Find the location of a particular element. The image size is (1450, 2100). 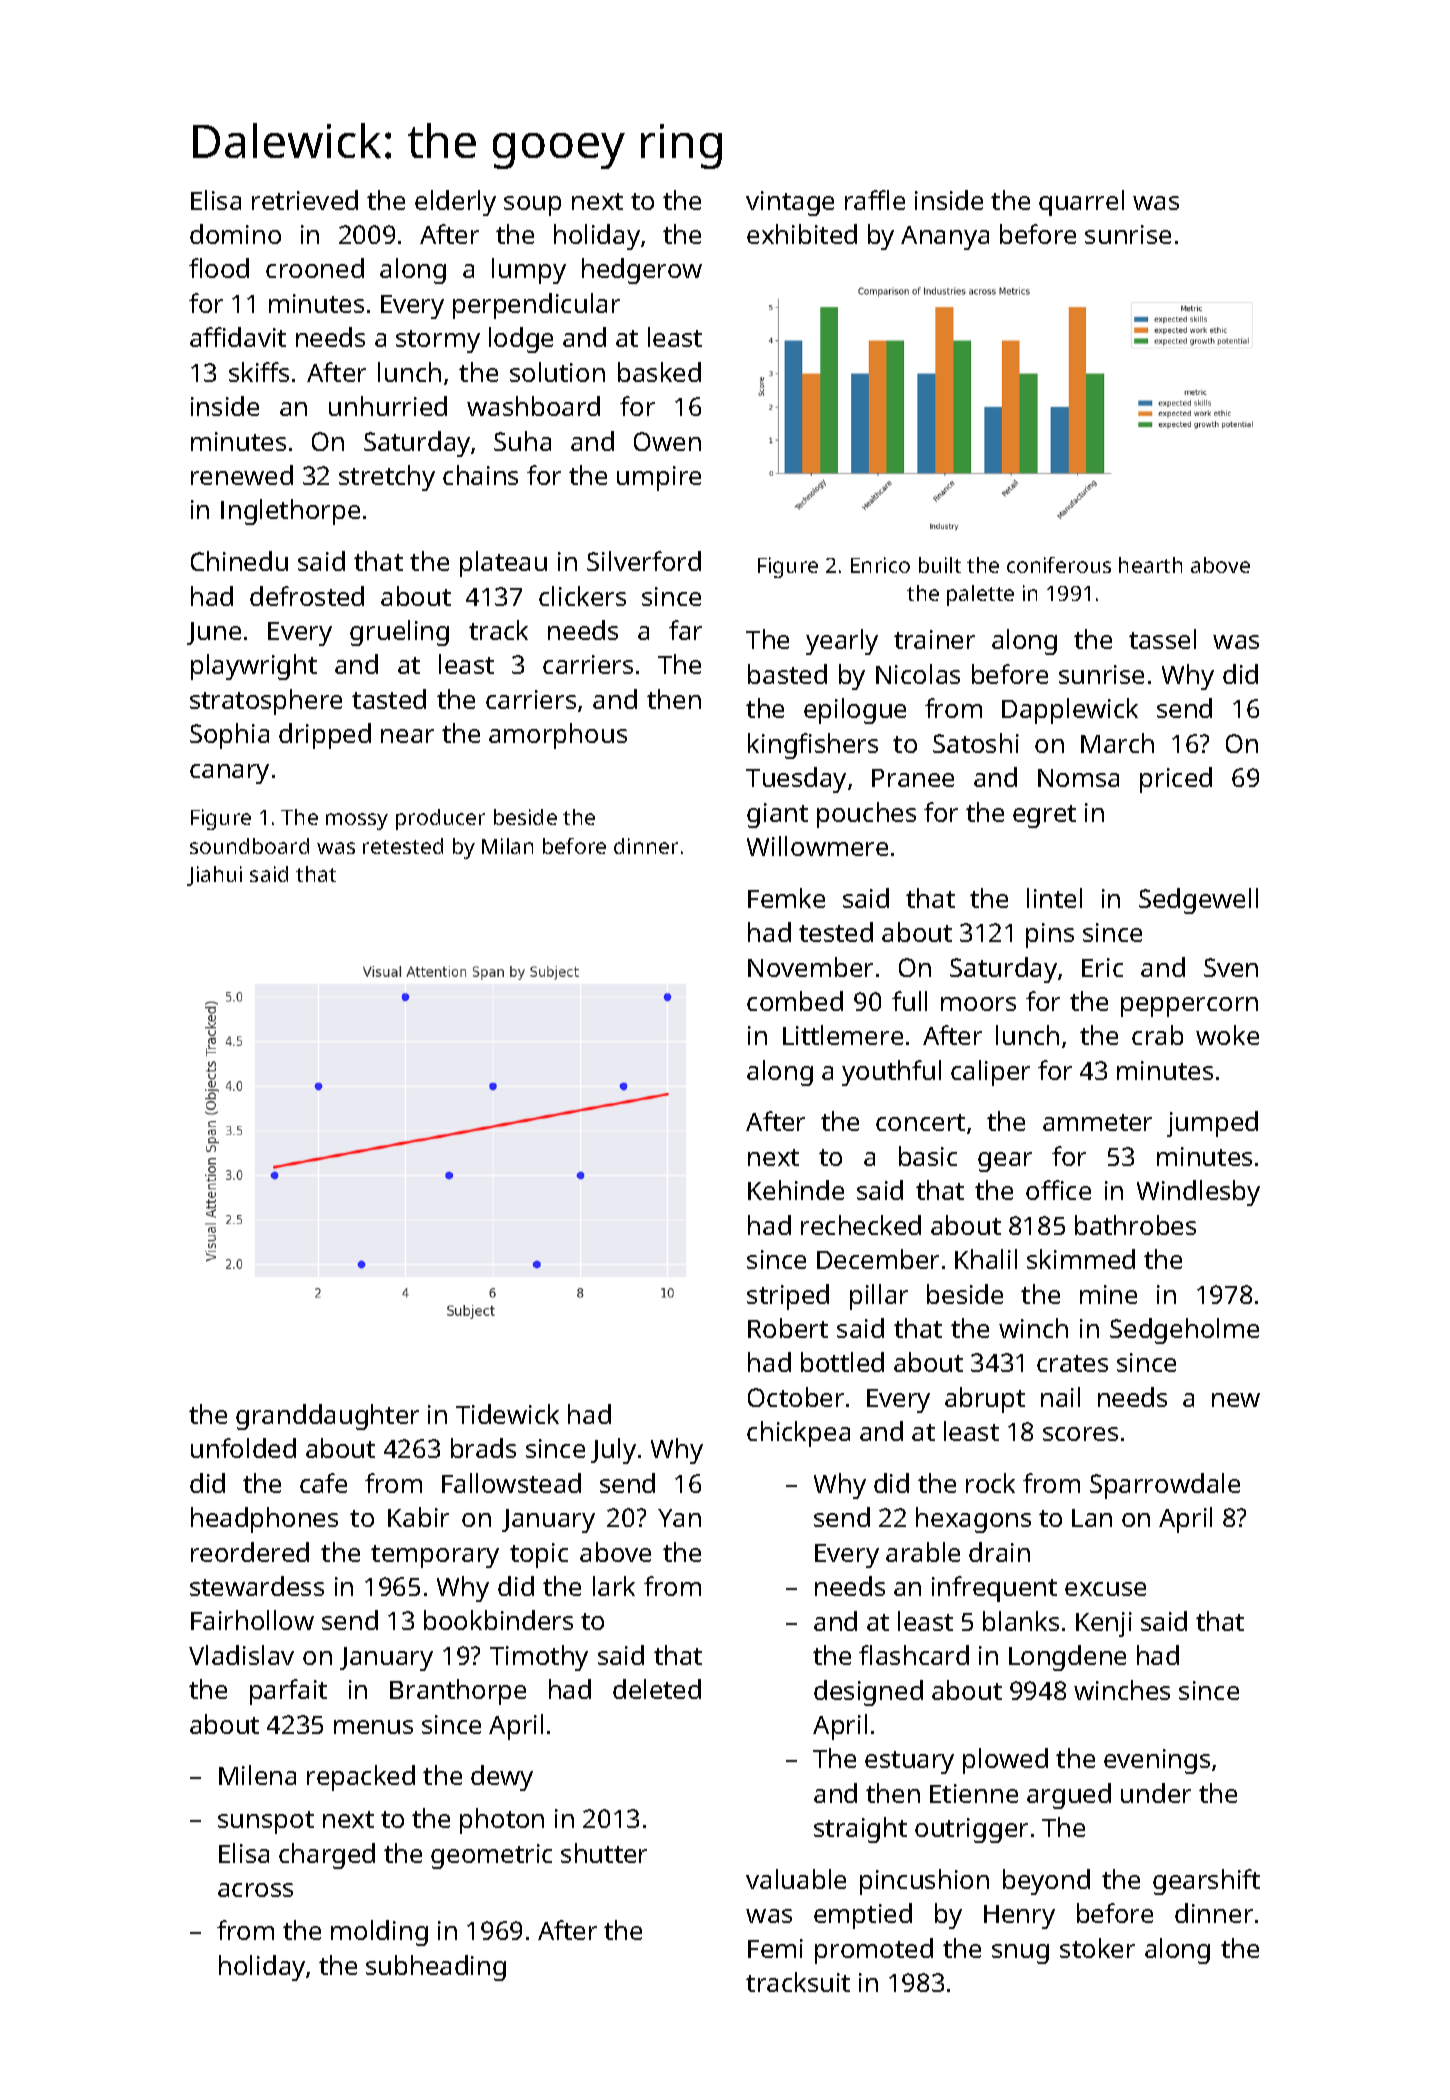

subheading is located at coordinates (436, 1968).
